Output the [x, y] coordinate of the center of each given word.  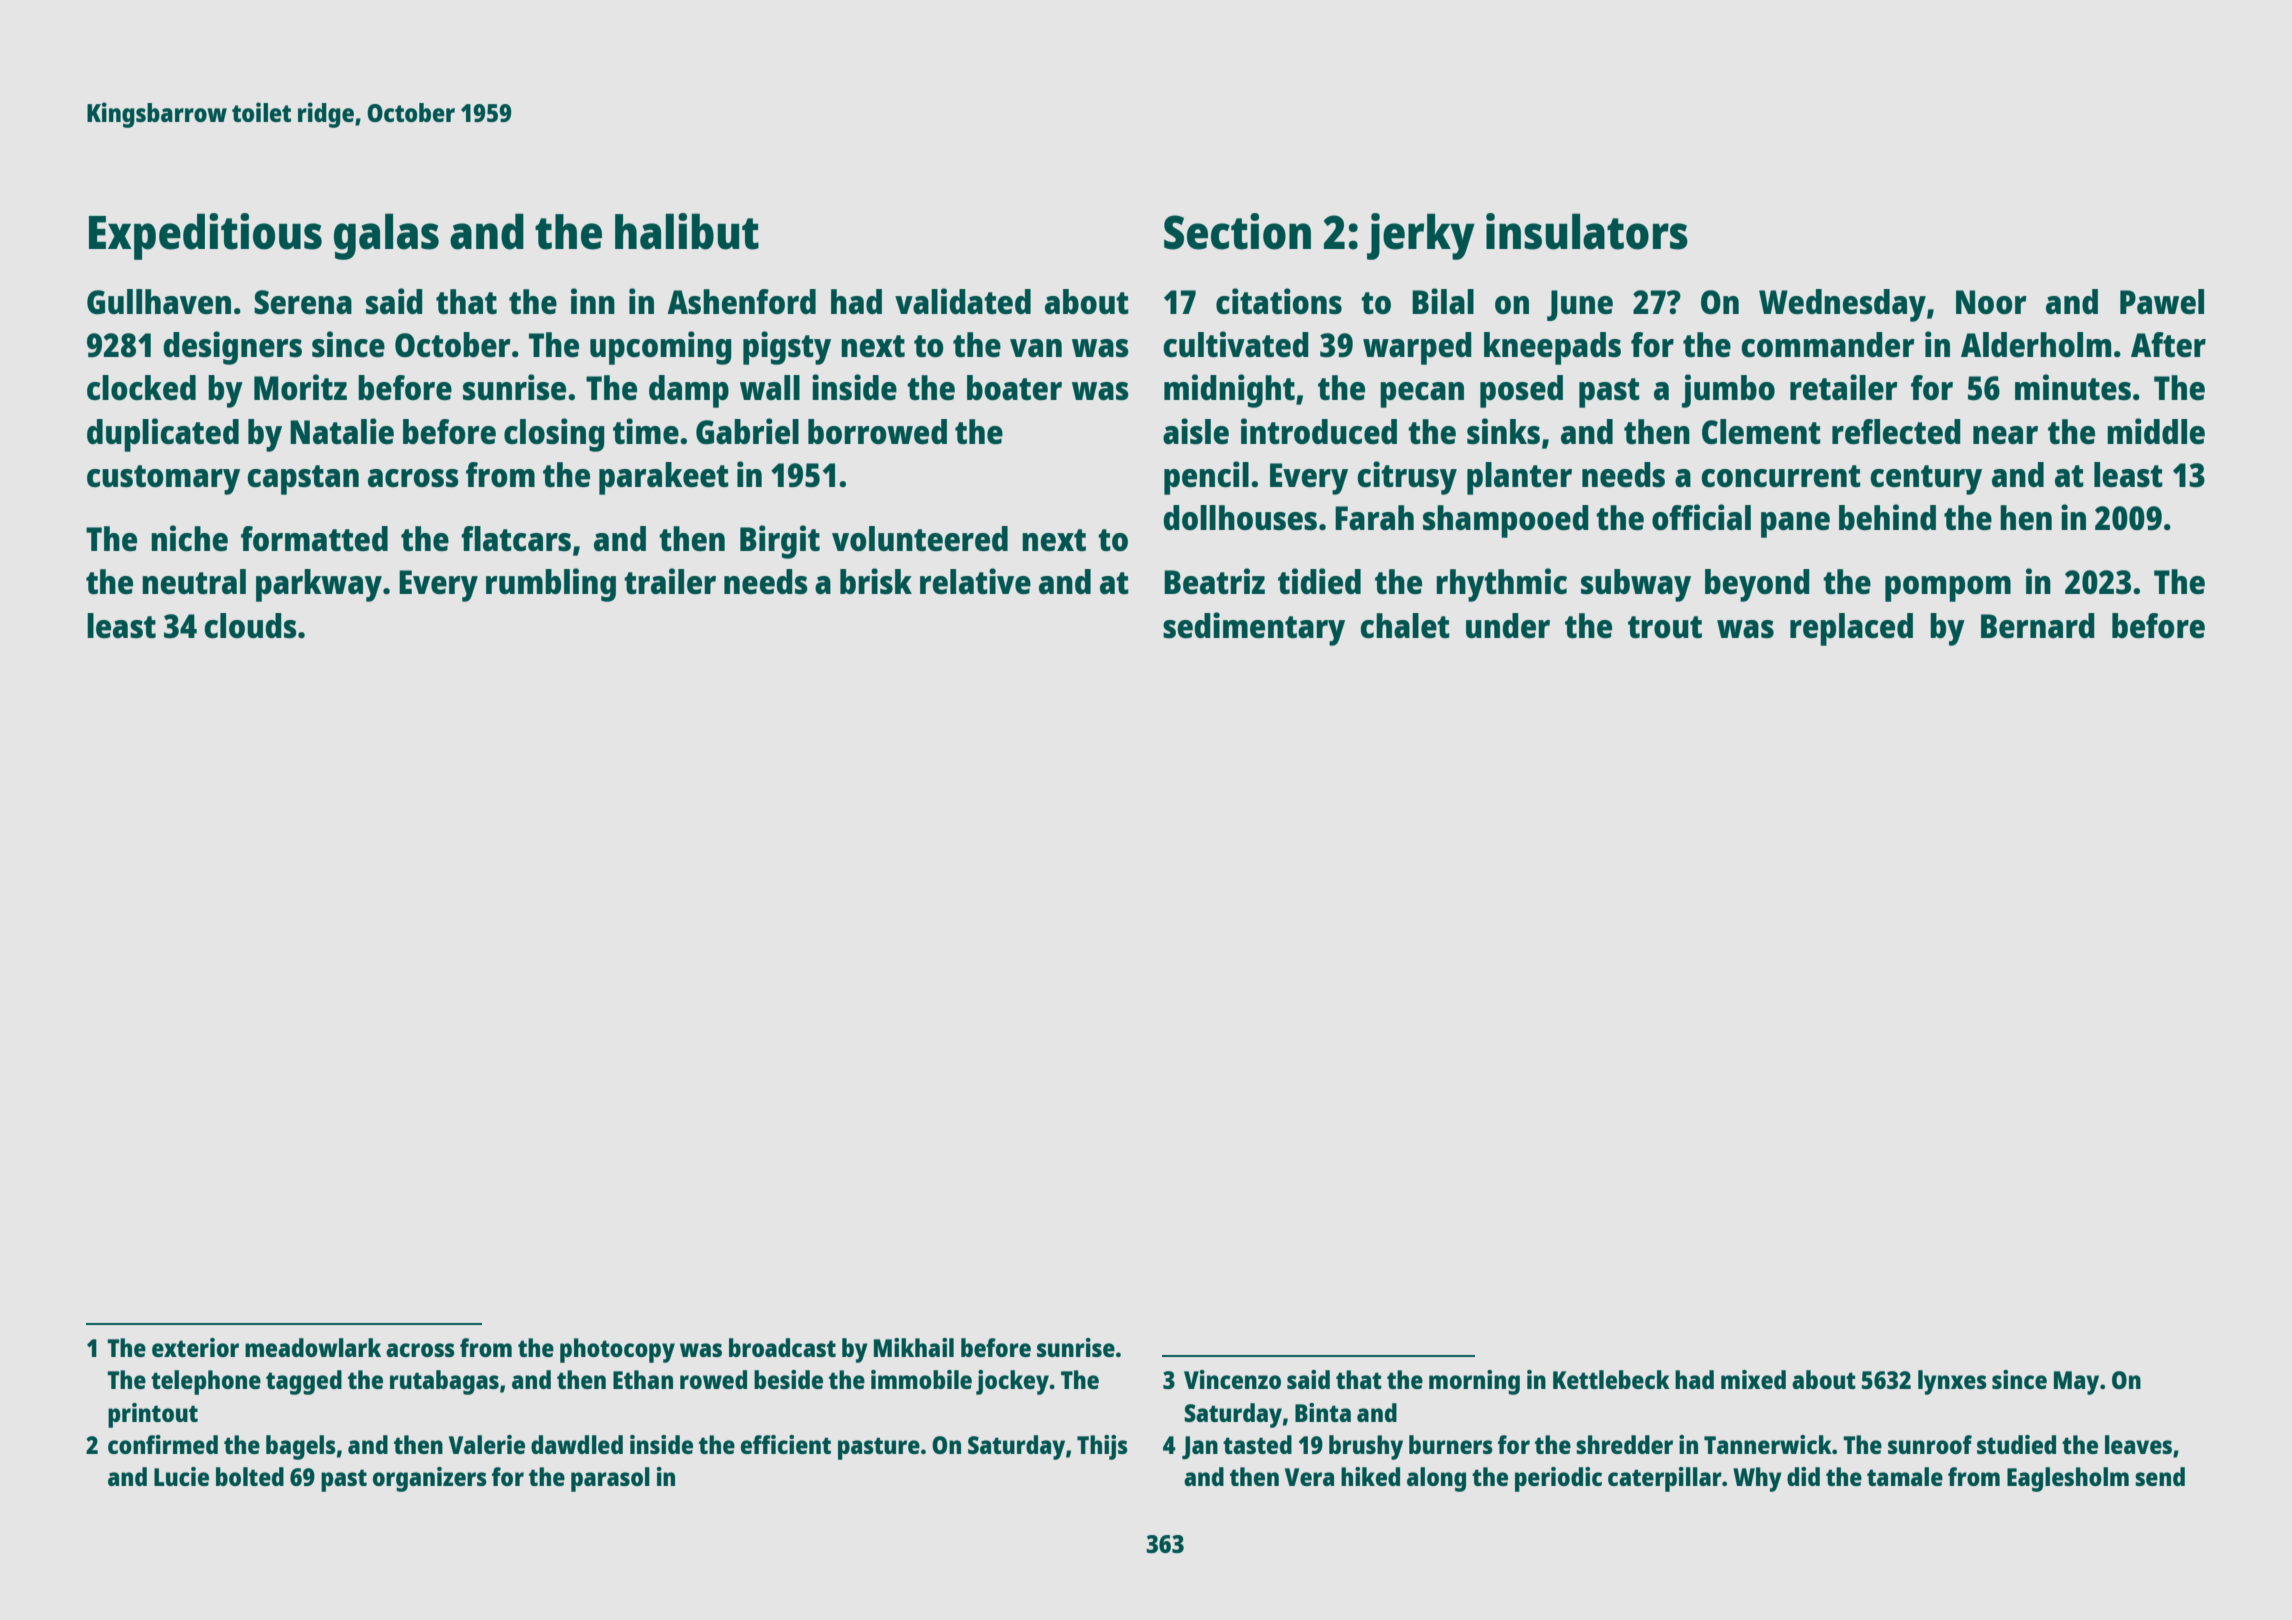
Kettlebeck [1611, 1379]
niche [189, 538]
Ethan [643, 1379]
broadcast [782, 1347]
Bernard [2038, 626]
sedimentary [1254, 629]
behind [1887, 517]
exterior [195, 1347]
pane [1795, 525]
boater [1014, 388]
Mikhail [914, 1347]
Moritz [300, 387]
